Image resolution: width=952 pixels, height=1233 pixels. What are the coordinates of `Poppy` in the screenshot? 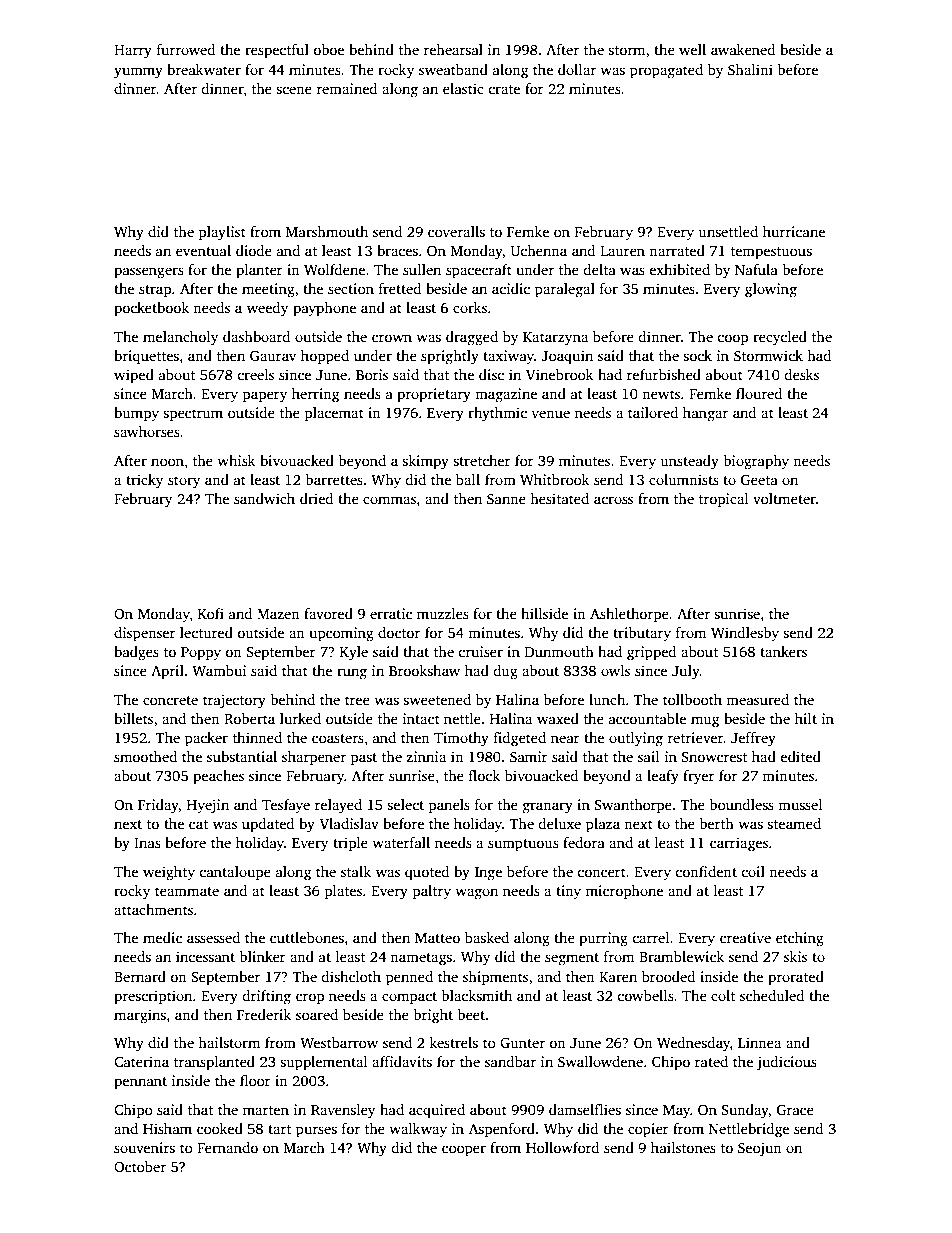 It's located at (201, 654).
